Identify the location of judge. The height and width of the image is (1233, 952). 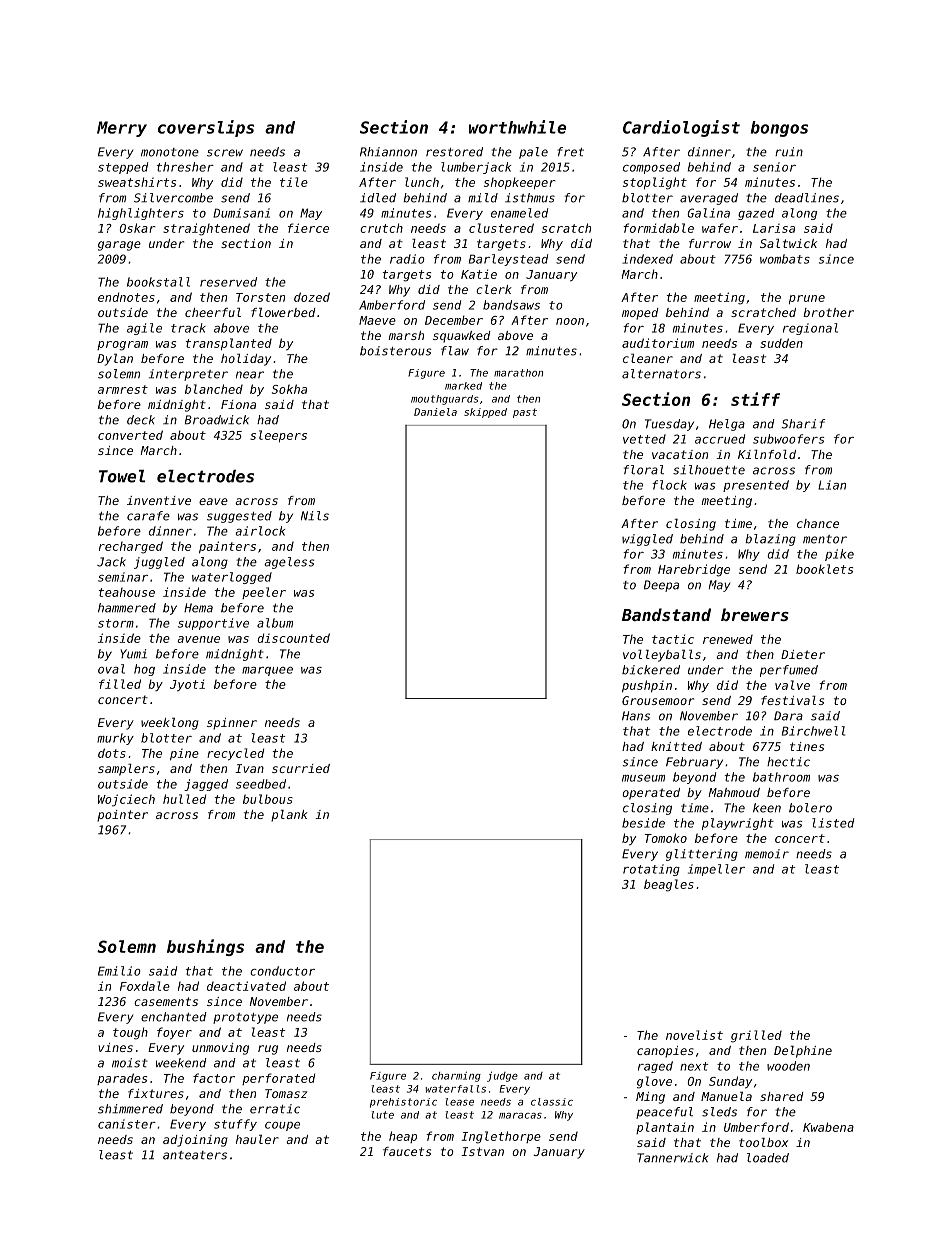
(502, 1076).
